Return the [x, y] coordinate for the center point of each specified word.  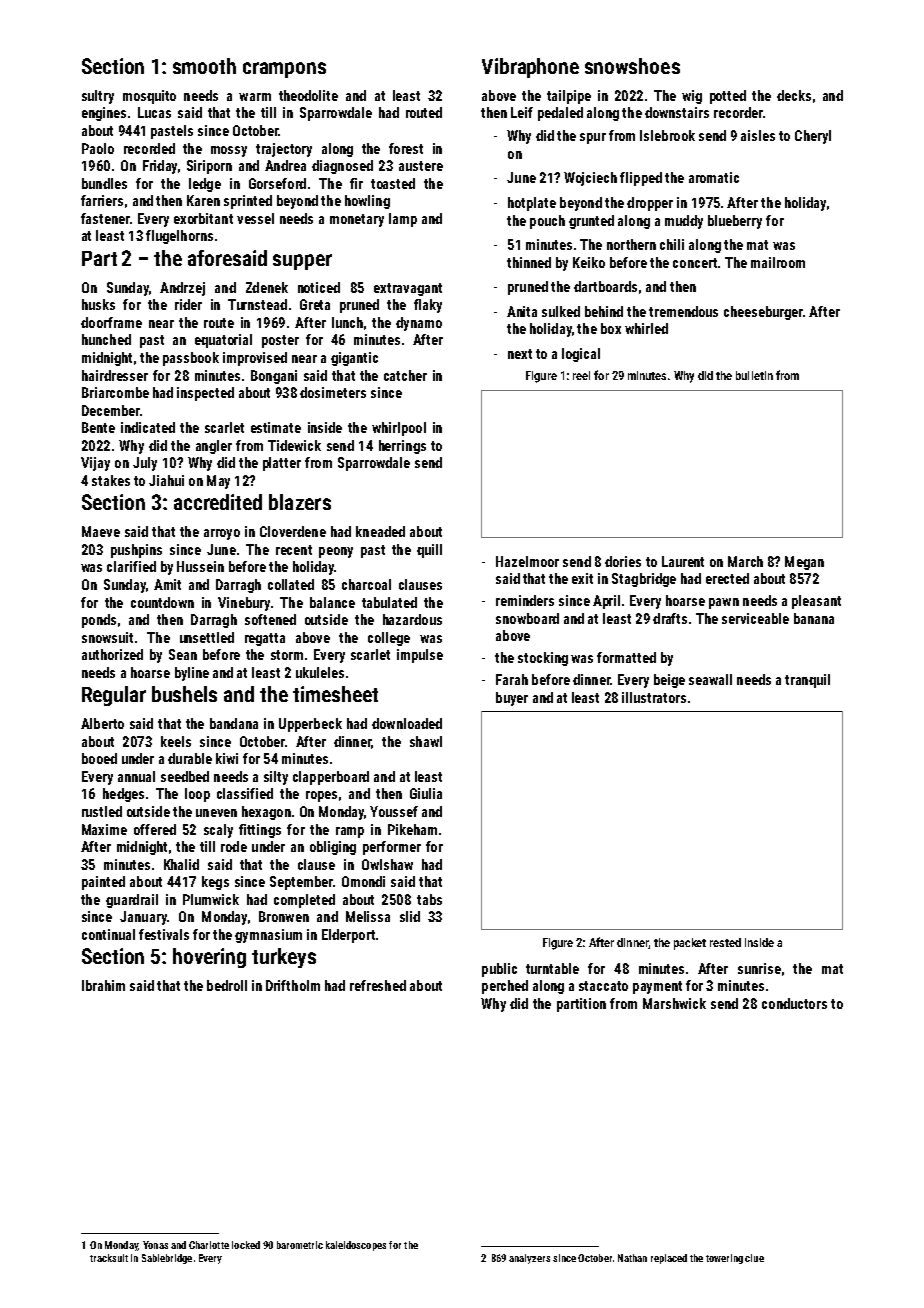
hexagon [266, 813]
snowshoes [632, 66]
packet [690, 944]
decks [794, 95]
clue [754, 1258]
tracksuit [109, 1258]
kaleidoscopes [356, 1246]
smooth [204, 66]
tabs [429, 899]
